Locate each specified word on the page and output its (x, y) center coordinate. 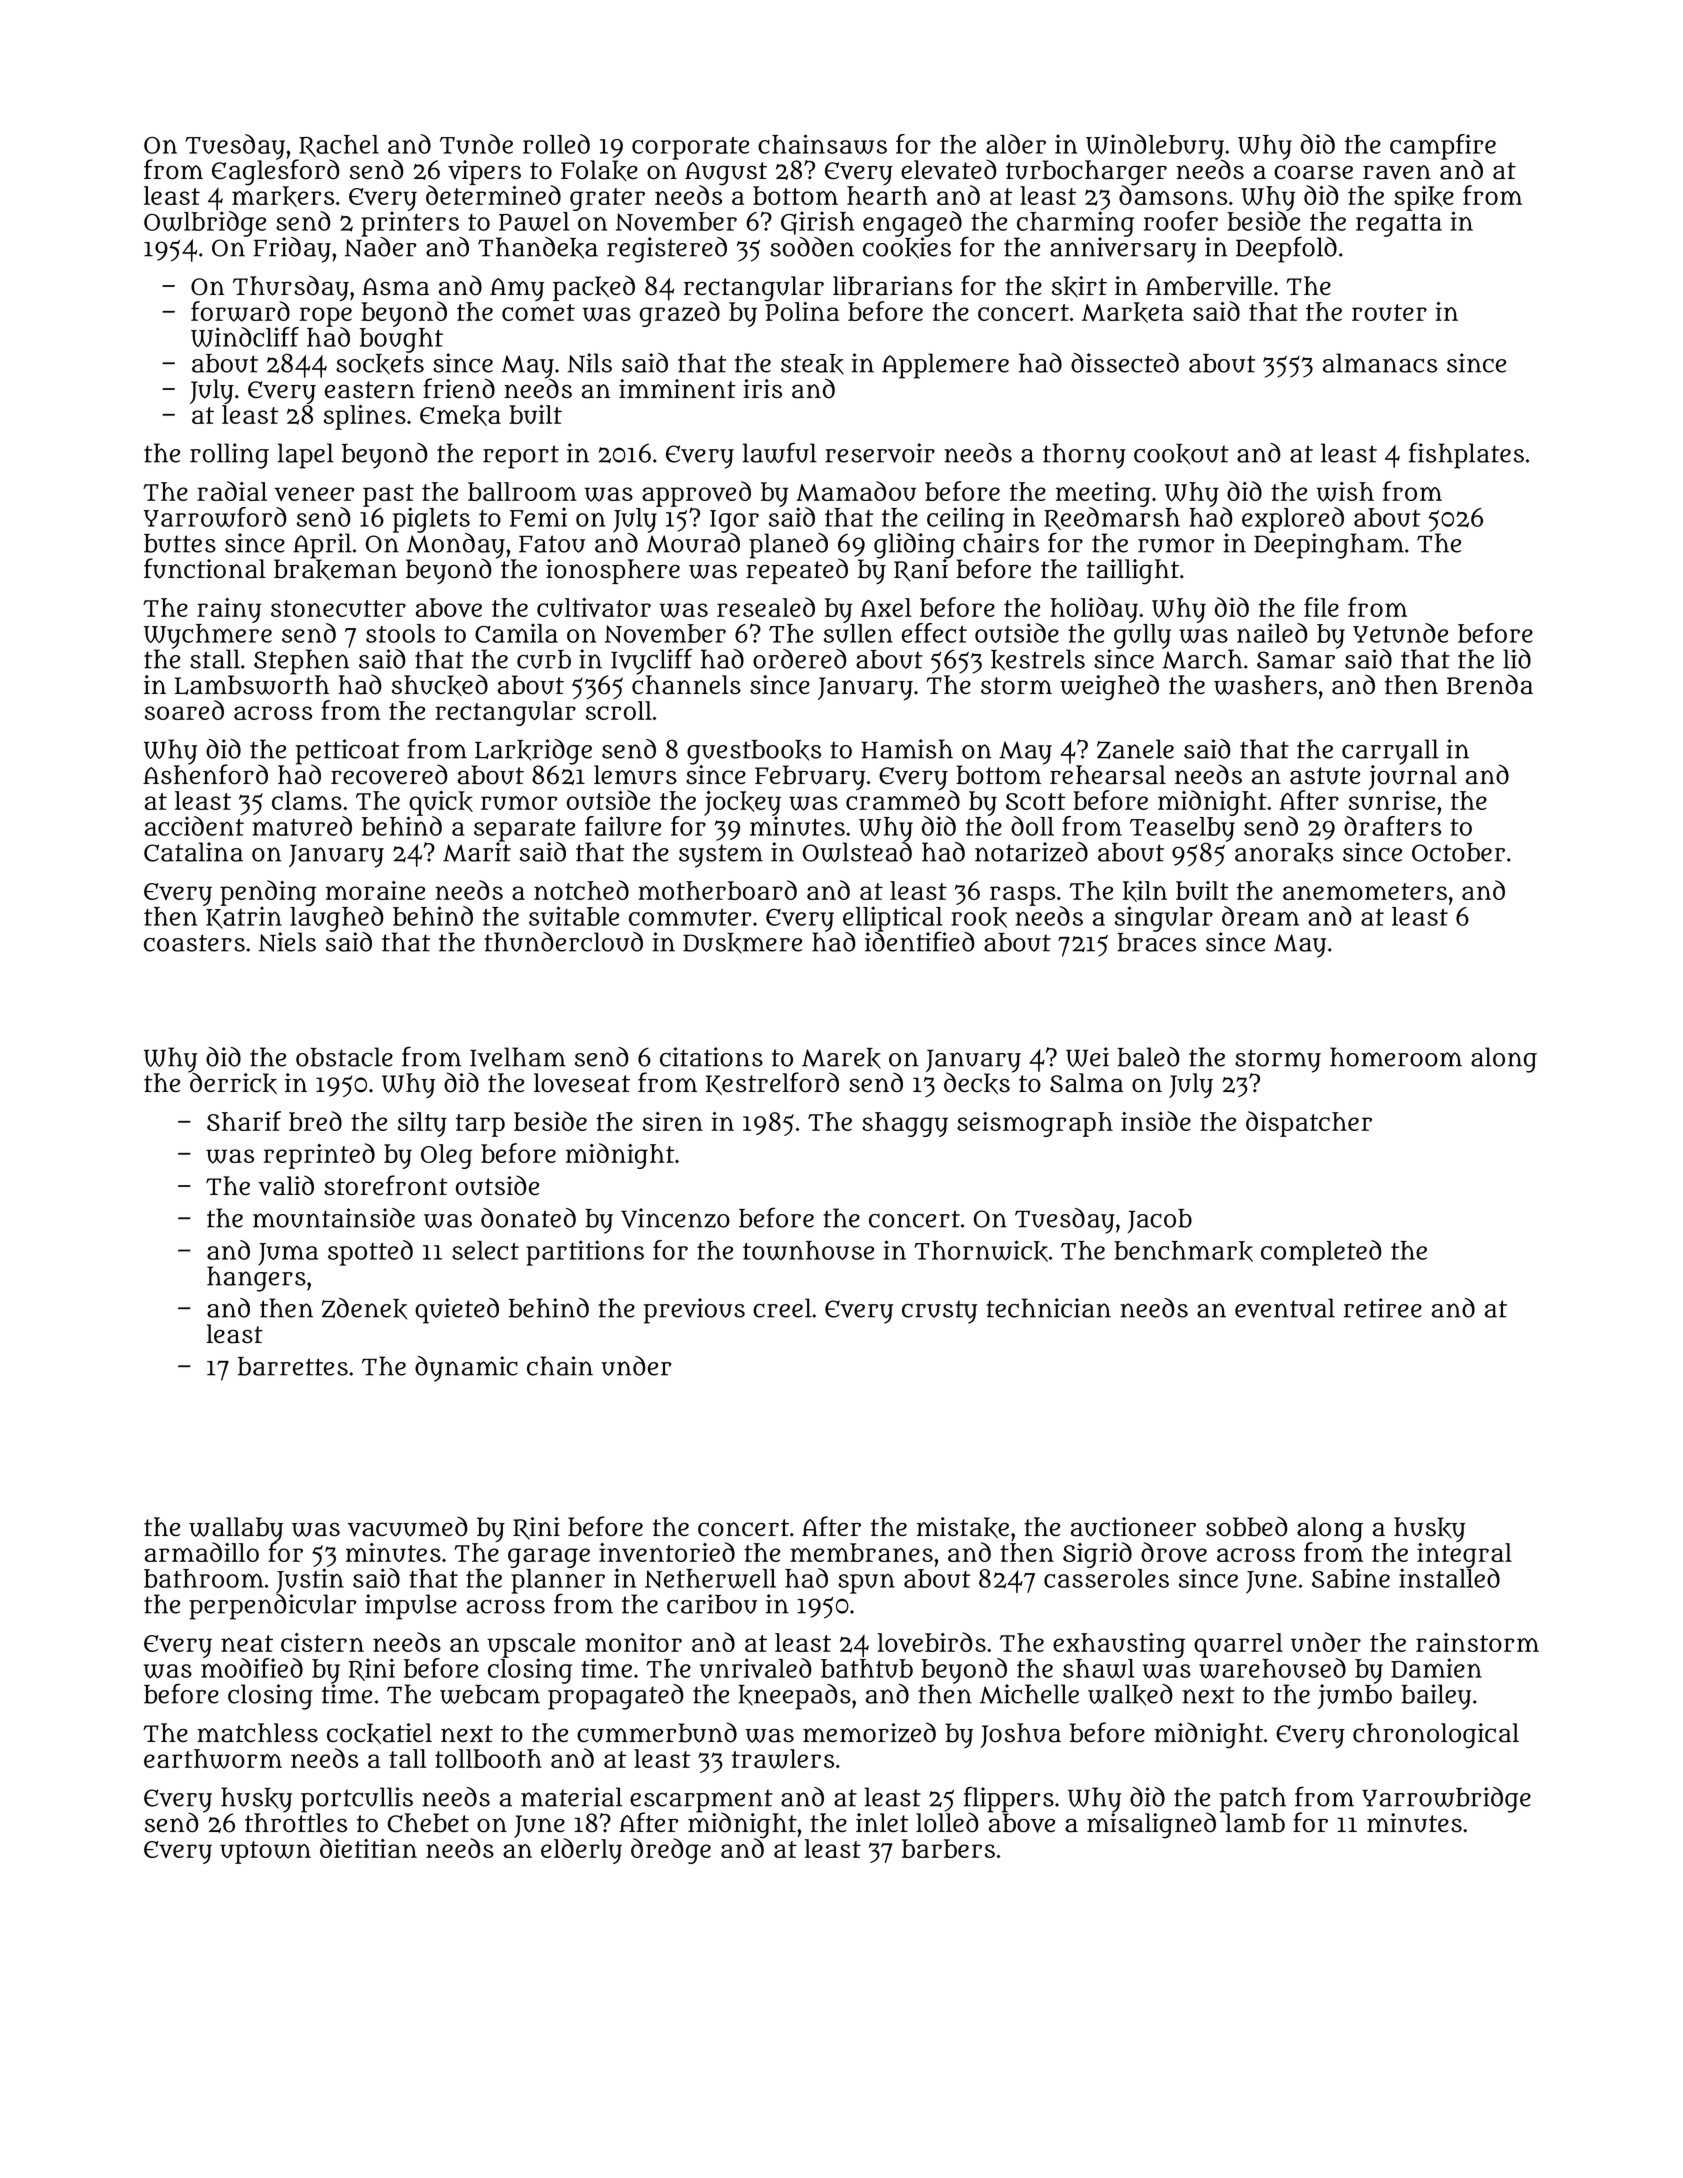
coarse (1313, 172)
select (485, 1250)
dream (1260, 916)
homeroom (1396, 1057)
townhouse (808, 1250)
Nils (590, 363)
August (726, 174)
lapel (306, 456)
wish (1345, 492)
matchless (257, 1733)
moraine (375, 890)
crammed (903, 800)
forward (240, 311)
